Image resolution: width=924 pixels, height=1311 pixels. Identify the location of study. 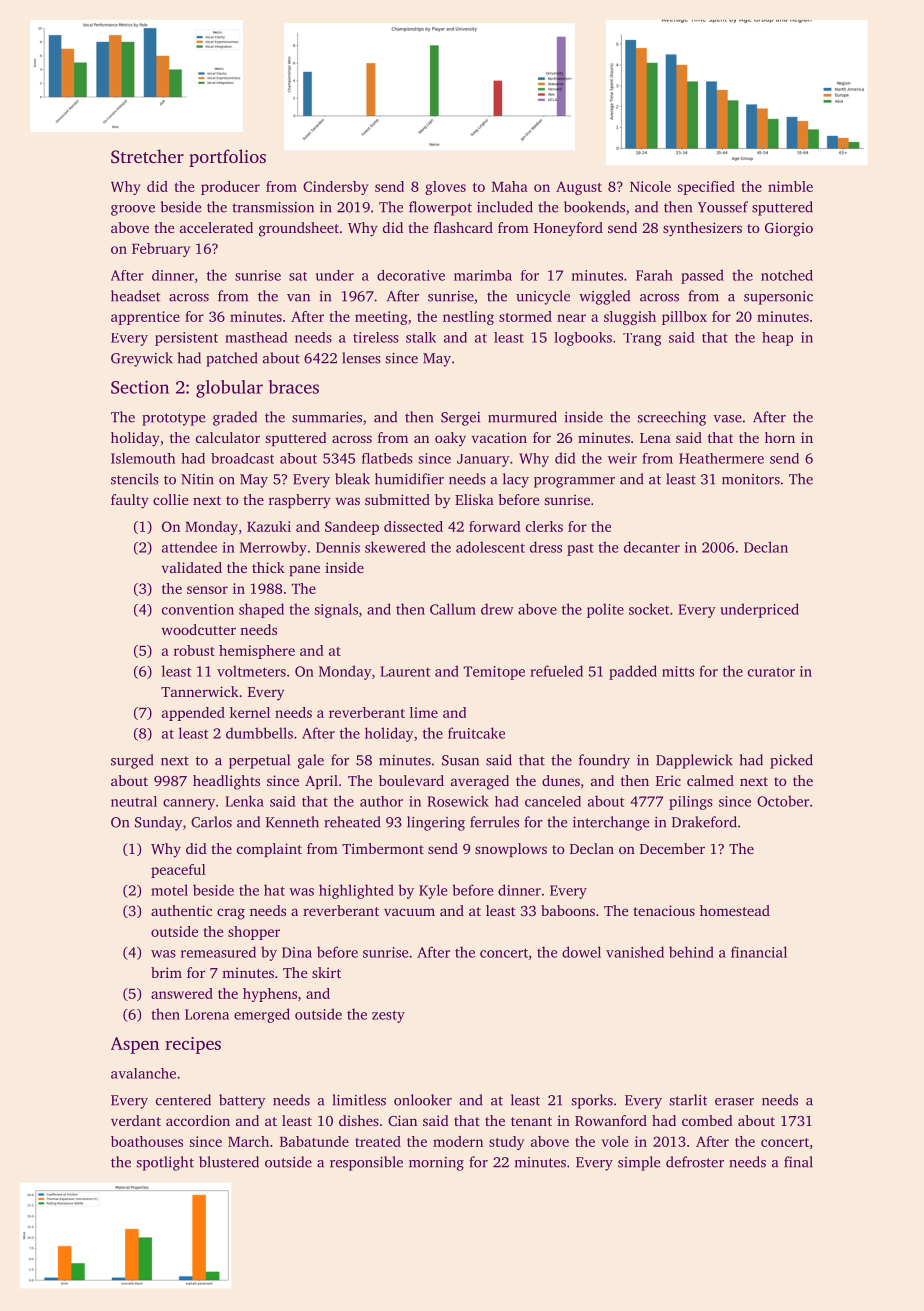
(506, 1143).
